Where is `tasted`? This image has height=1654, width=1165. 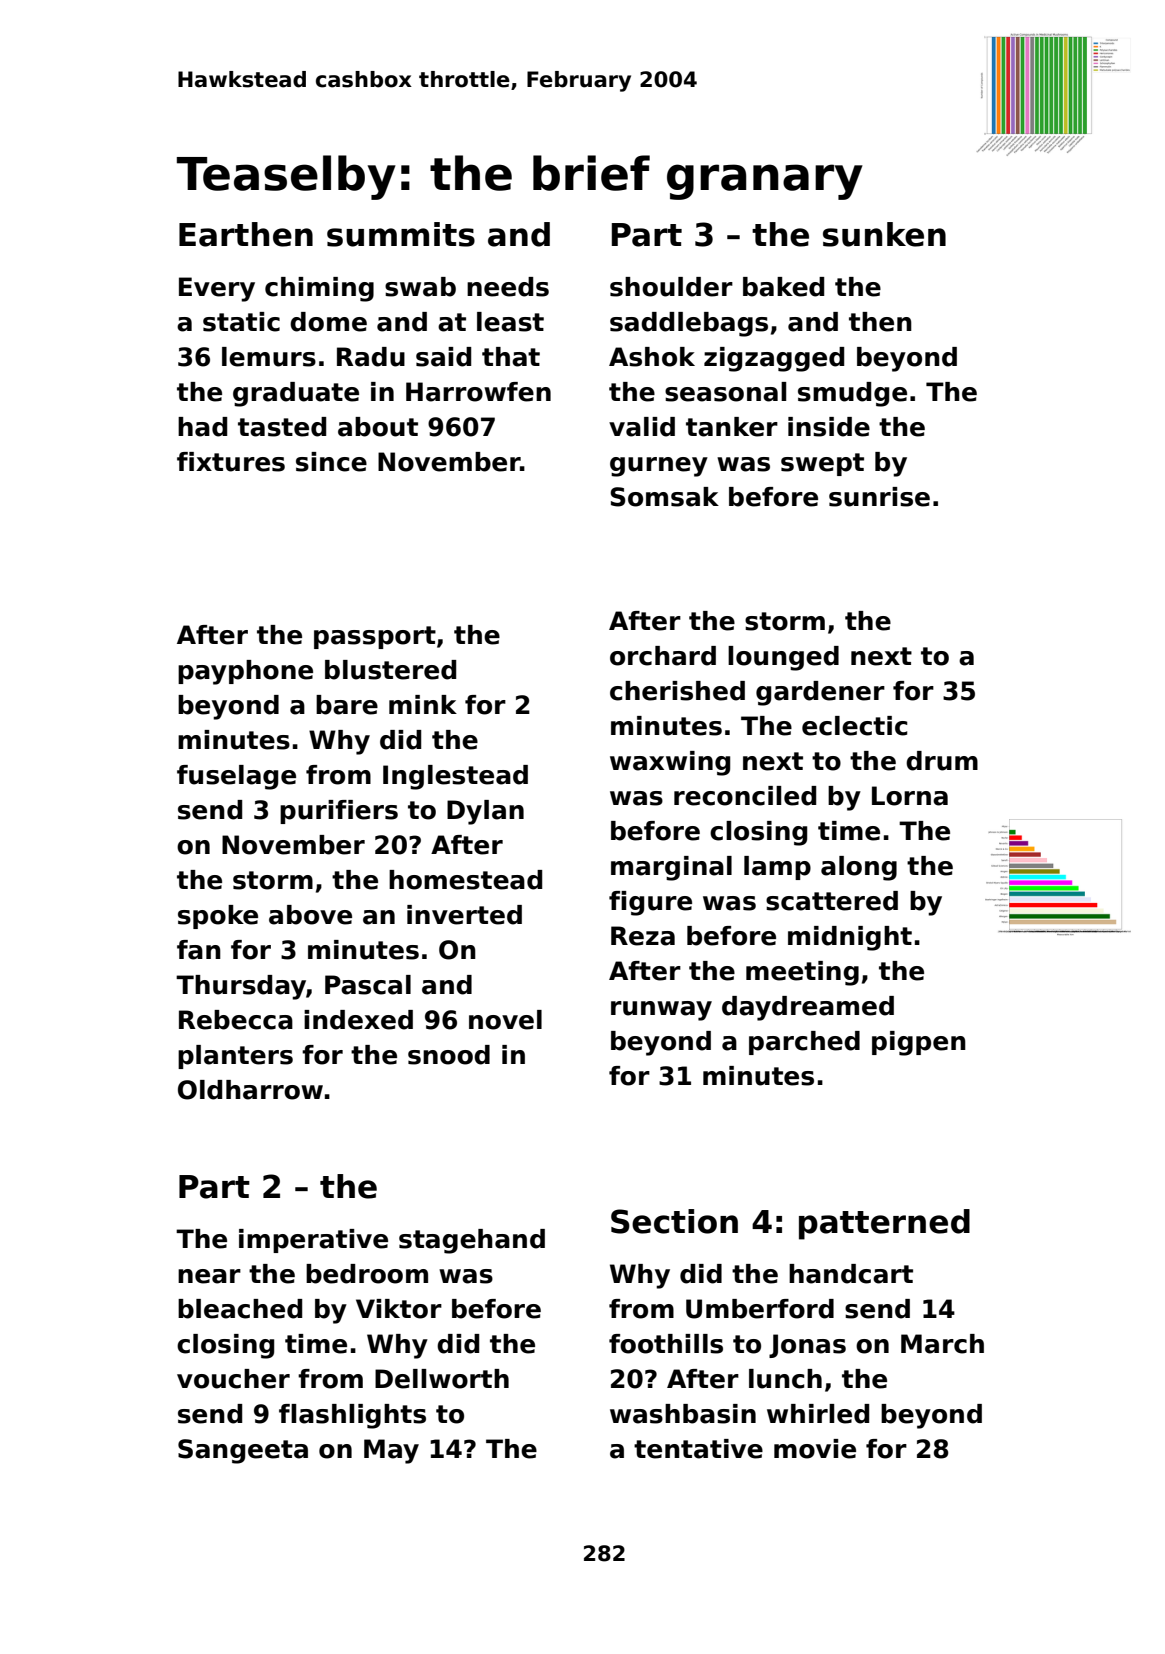 tasted is located at coordinates (282, 427).
